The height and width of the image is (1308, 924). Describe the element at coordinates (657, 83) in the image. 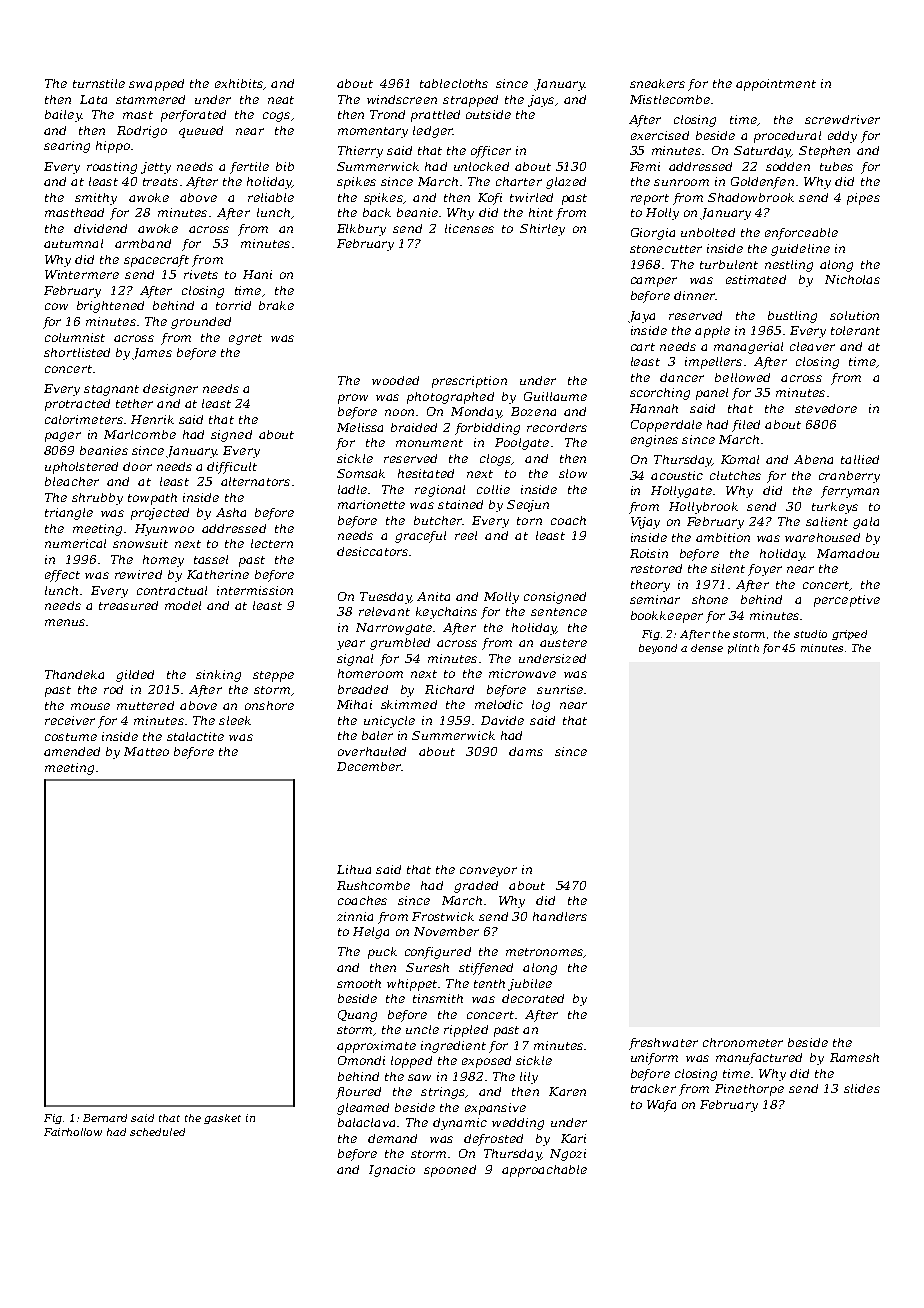

I see `sneakers` at that location.
